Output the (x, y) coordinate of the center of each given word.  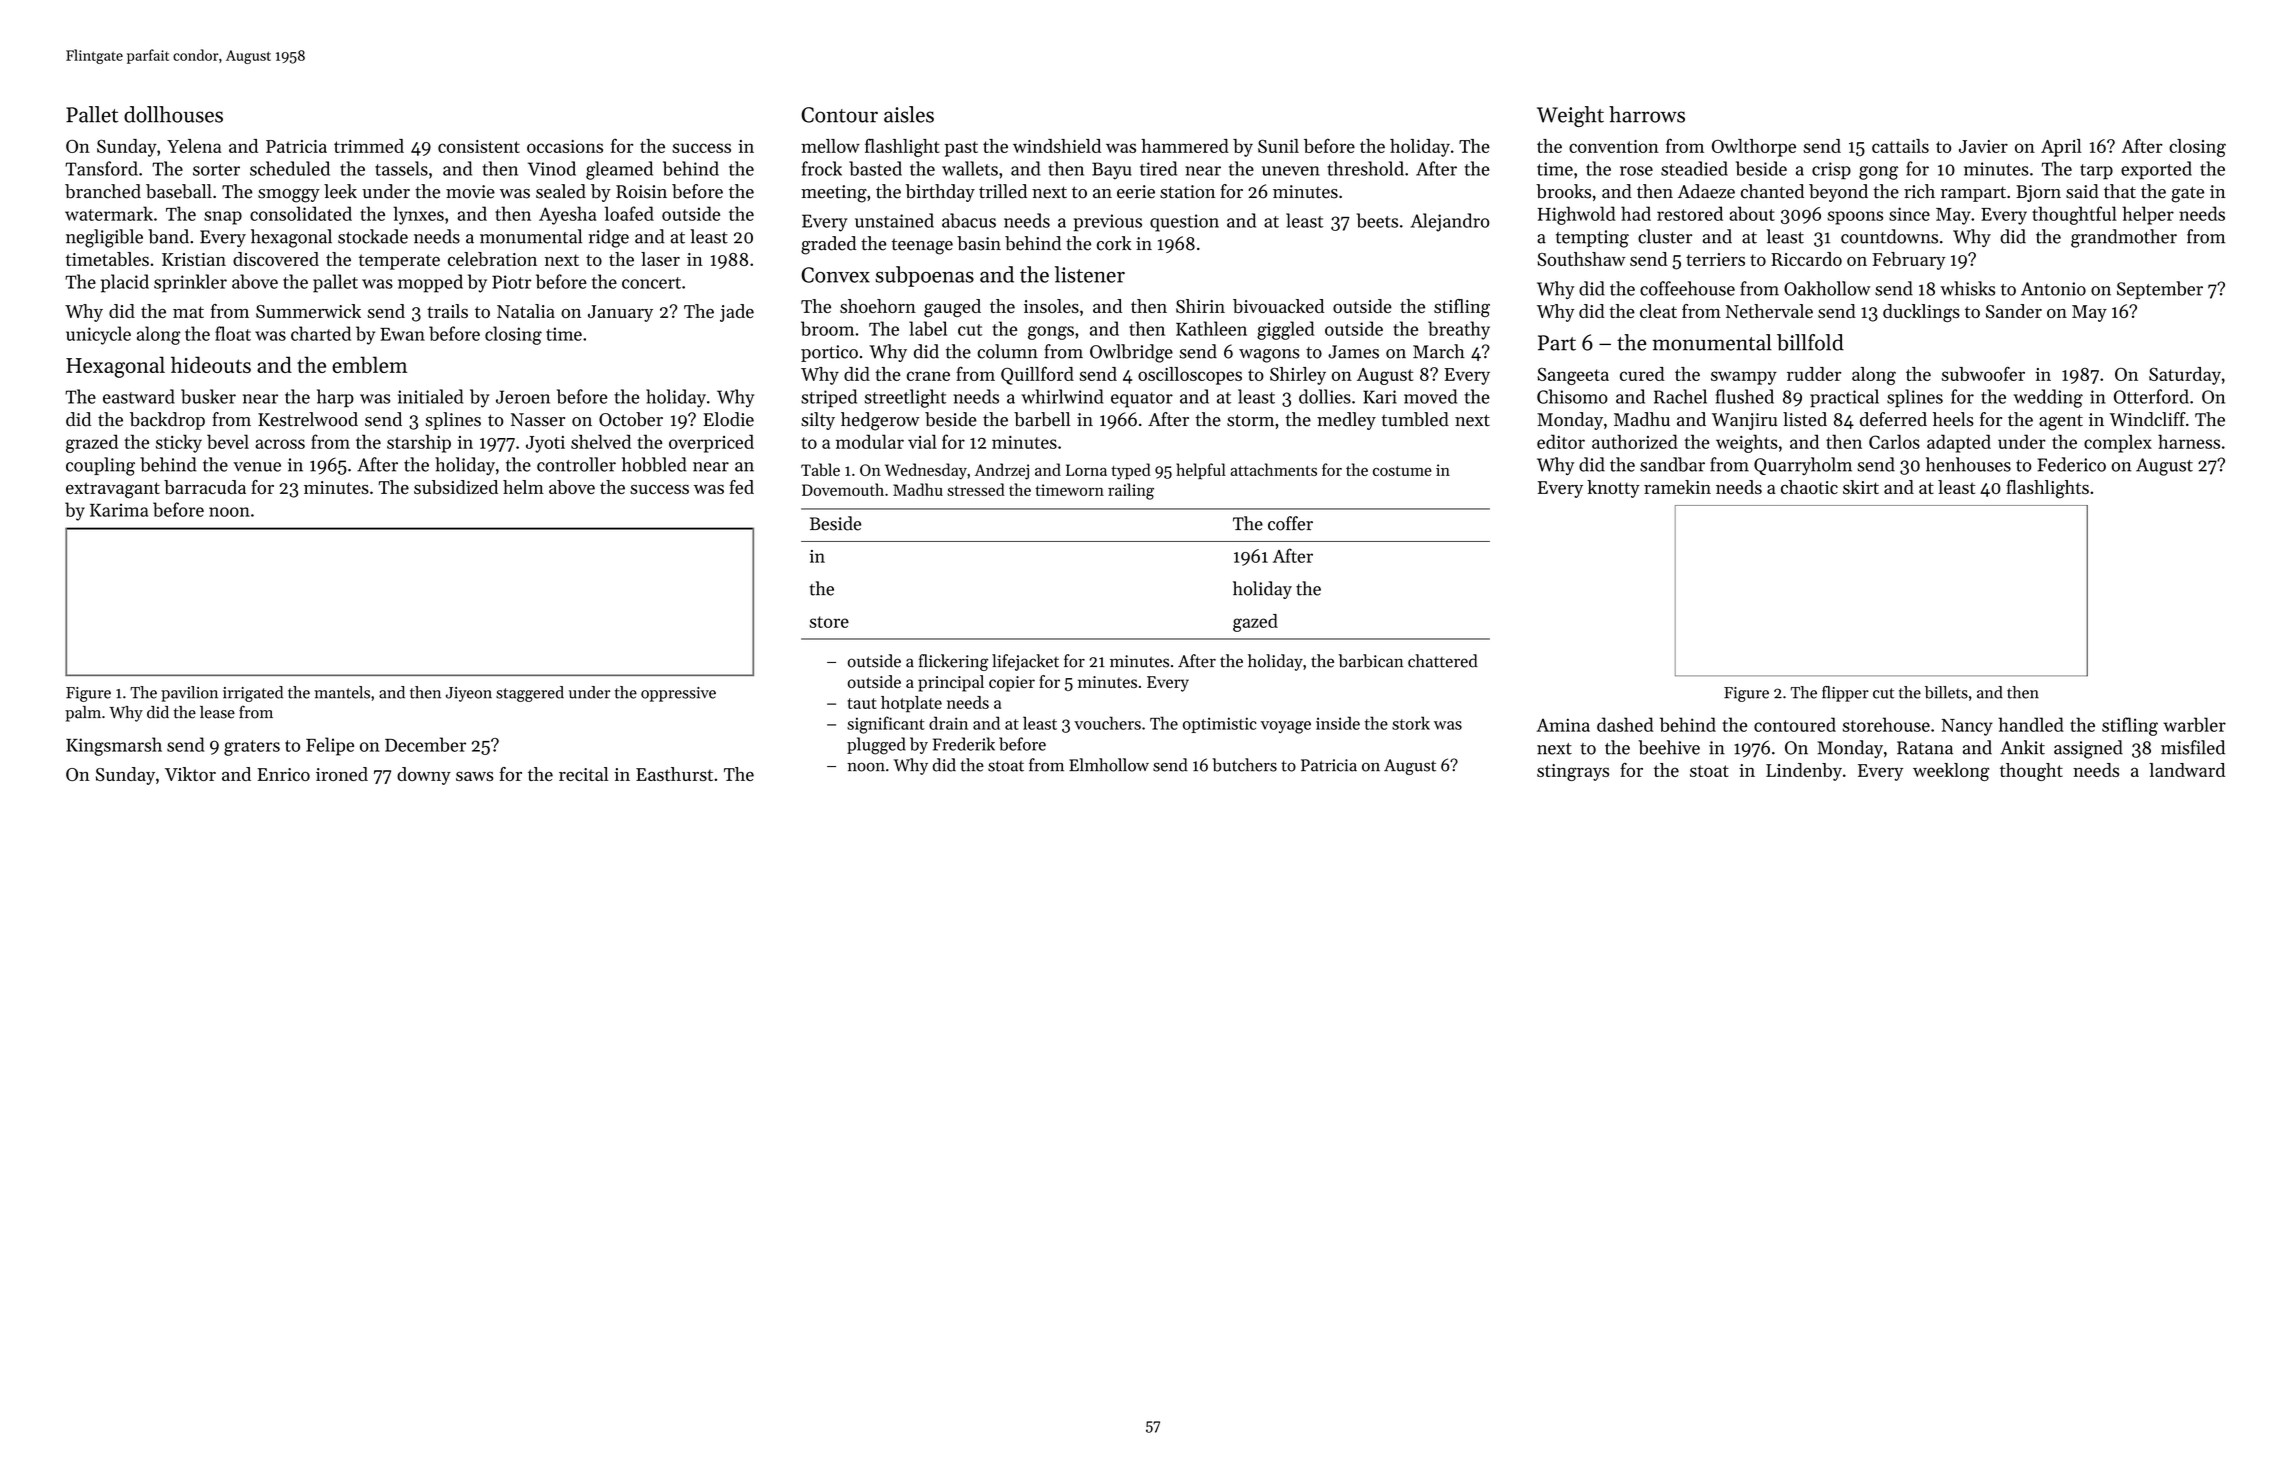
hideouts (211, 364)
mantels (342, 692)
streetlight (905, 398)
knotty (1613, 489)
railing (1131, 491)
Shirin (1200, 306)
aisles (909, 114)
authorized (1635, 441)
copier (1012, 684)
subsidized (456, 487)
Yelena (194, 146)
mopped (430, 283)
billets (1946, 692)
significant (886, 725)
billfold (1810, 342)
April (2061, 148)
